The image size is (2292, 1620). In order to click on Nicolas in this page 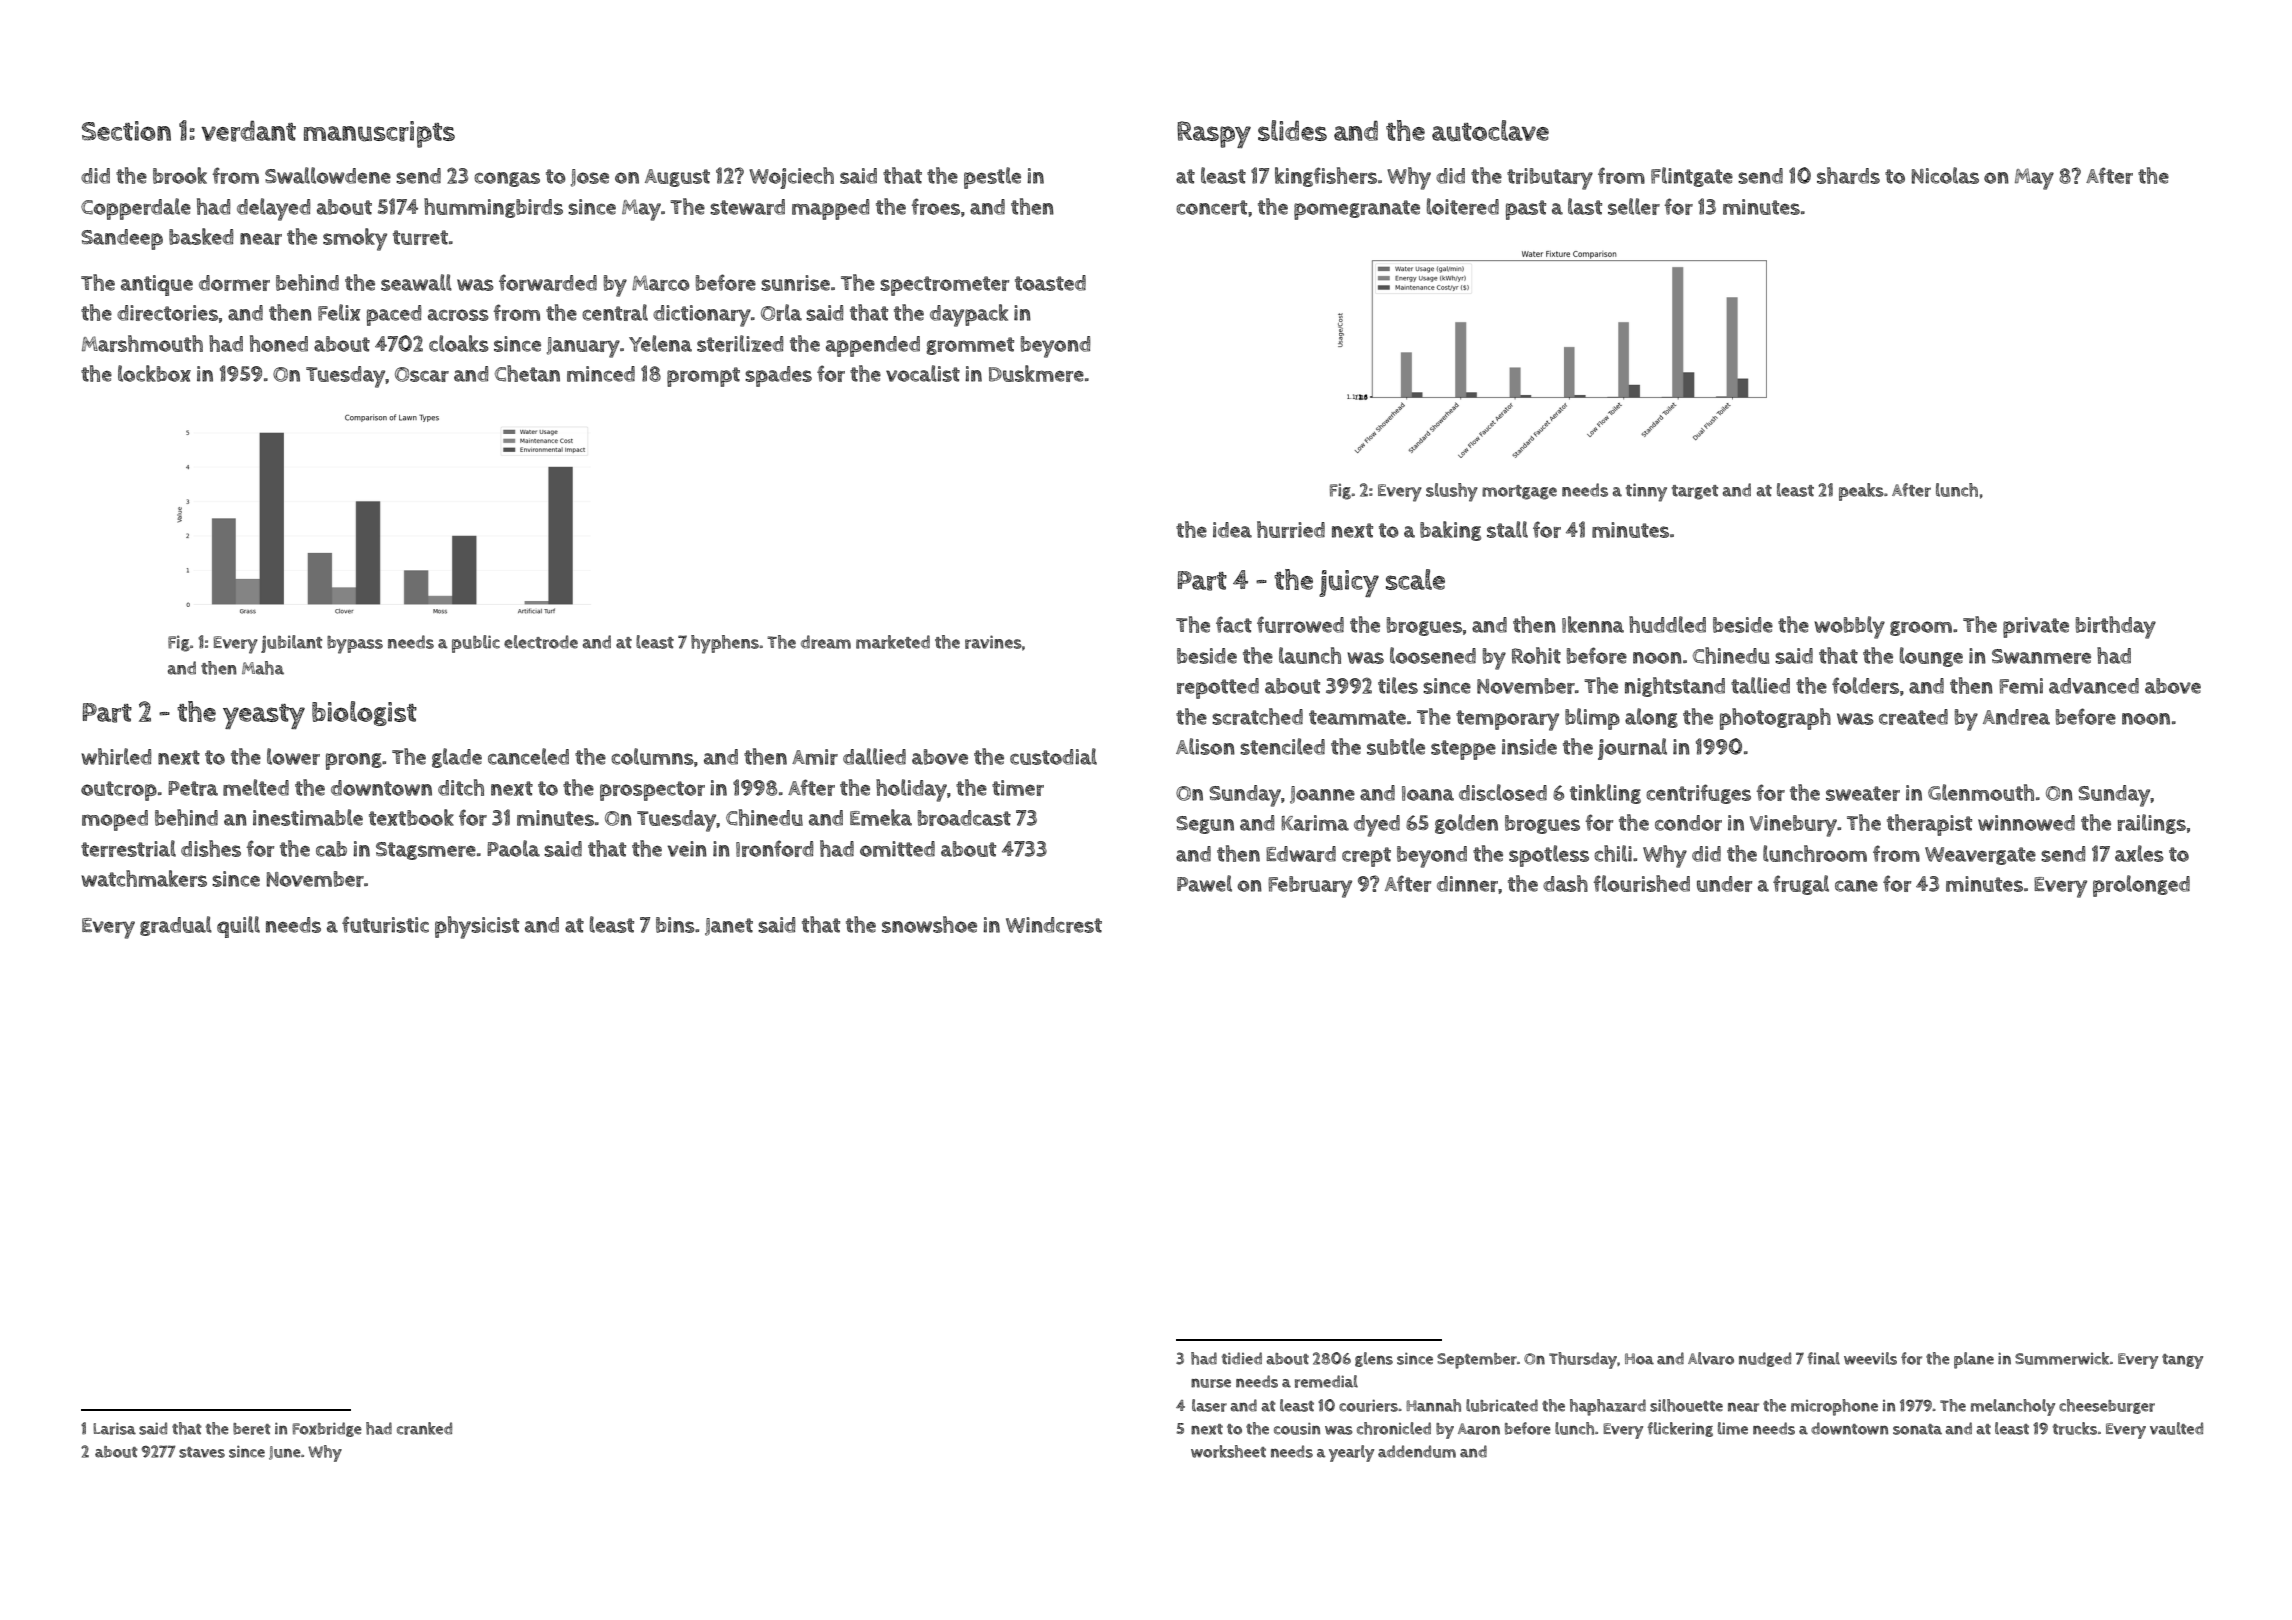, I will do `click(1945, 175)`.
